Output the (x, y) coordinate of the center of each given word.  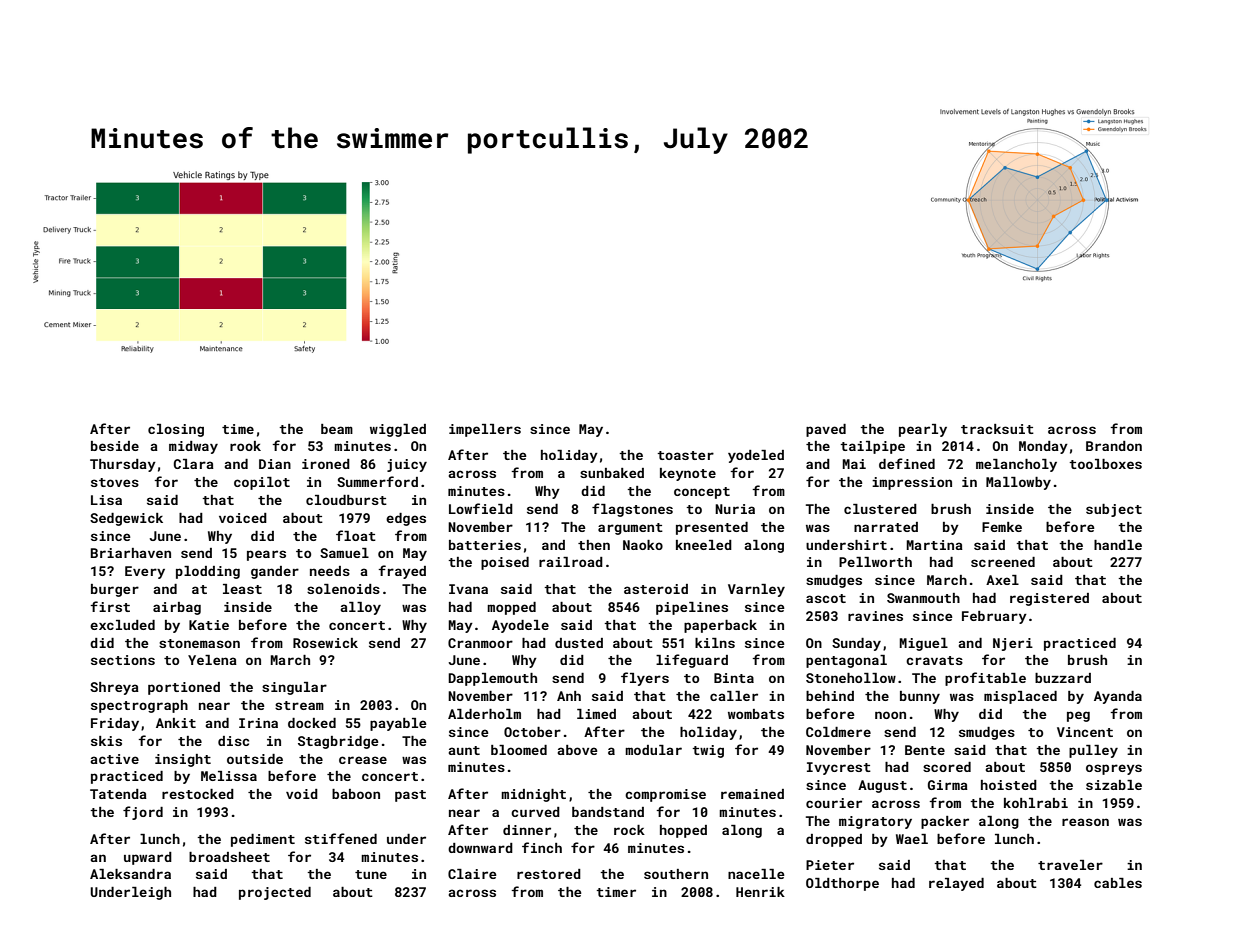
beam (337, 429)
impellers (485, 430)
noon (890, 715)
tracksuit (997, 429)
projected (275, 893)
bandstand (608, 812)
